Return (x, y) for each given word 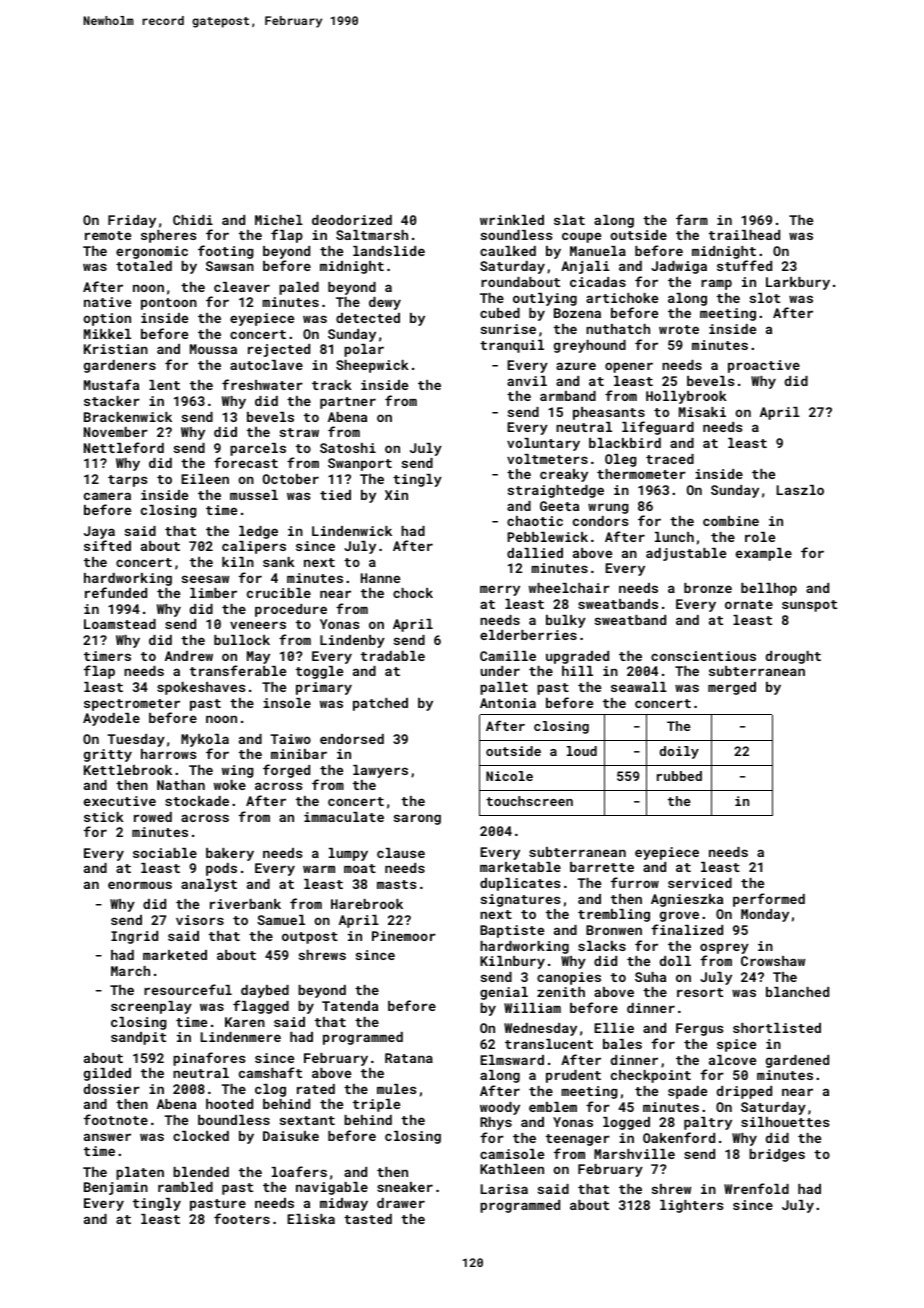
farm (692, 219)
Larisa (504, 1189)
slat (569, 220)
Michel (279, 220)
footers (242, 1218)
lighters (691, 1206)
